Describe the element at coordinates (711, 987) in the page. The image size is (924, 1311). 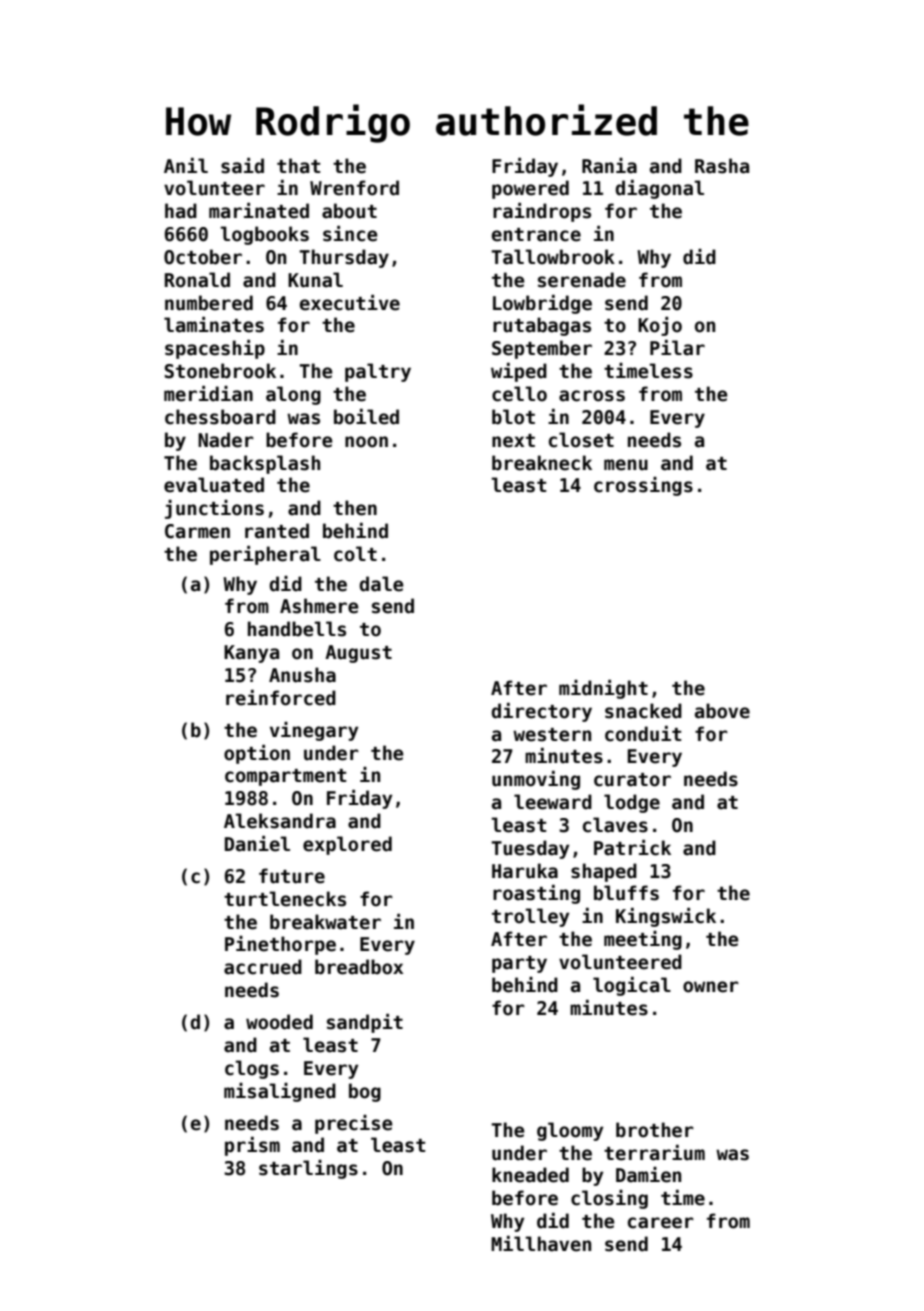
I see `owner` at that location.
